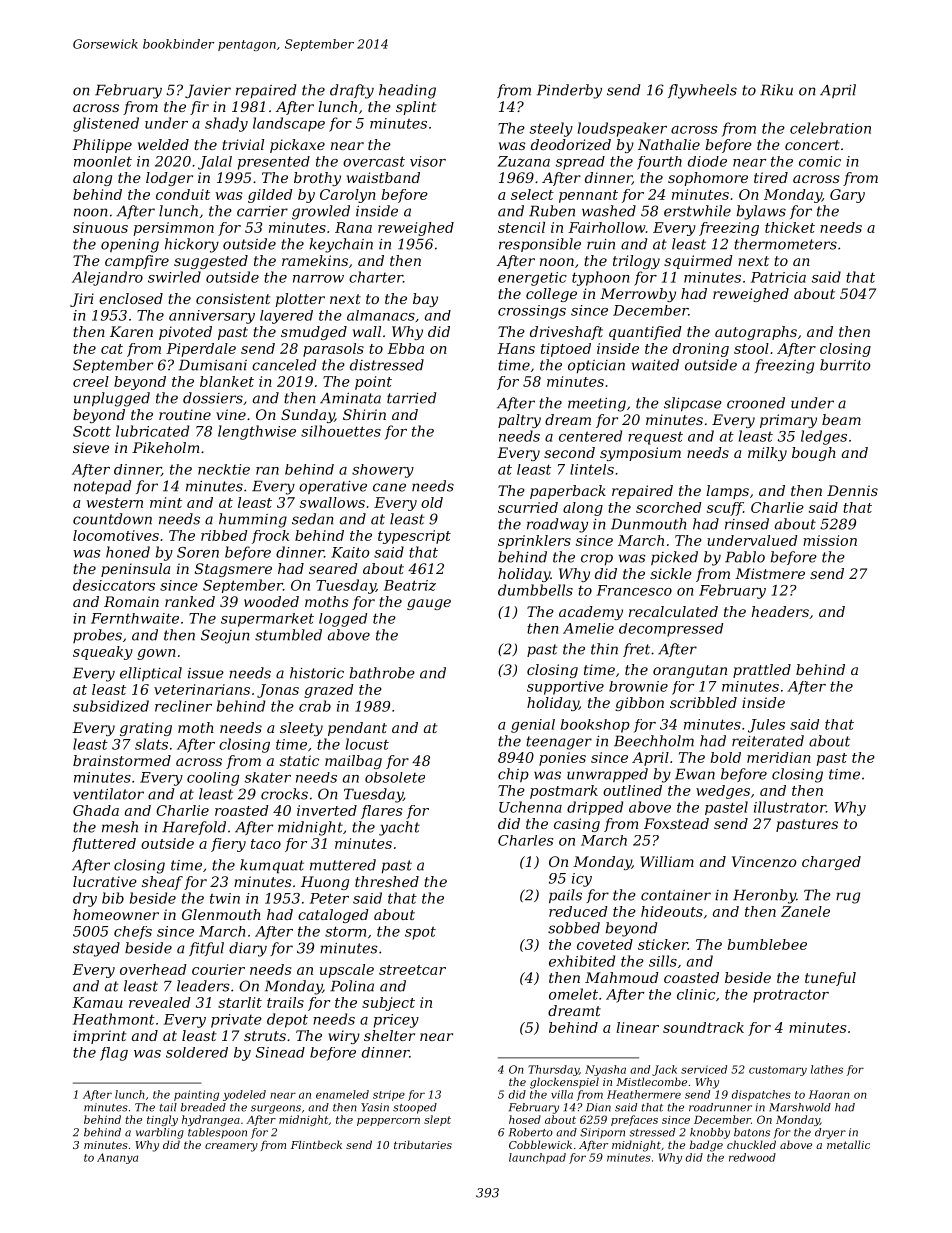 The height and width of the screenshot is (1233, 952). Describe the element at coordinates (225, 636) in the screenshot. I see `Seojun` at that location.
